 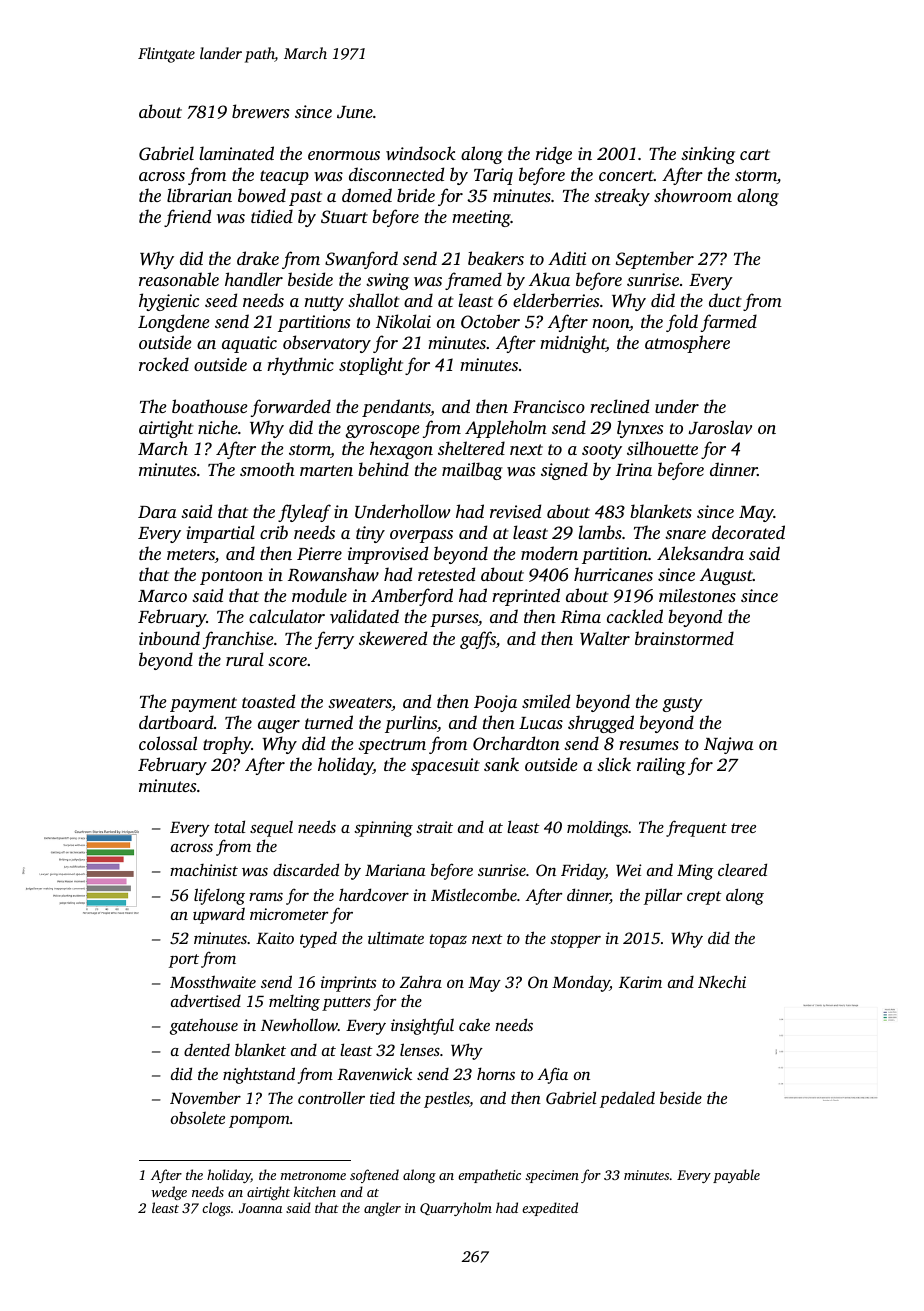 I want to click on clogs, so click(x=216, y=1209).
